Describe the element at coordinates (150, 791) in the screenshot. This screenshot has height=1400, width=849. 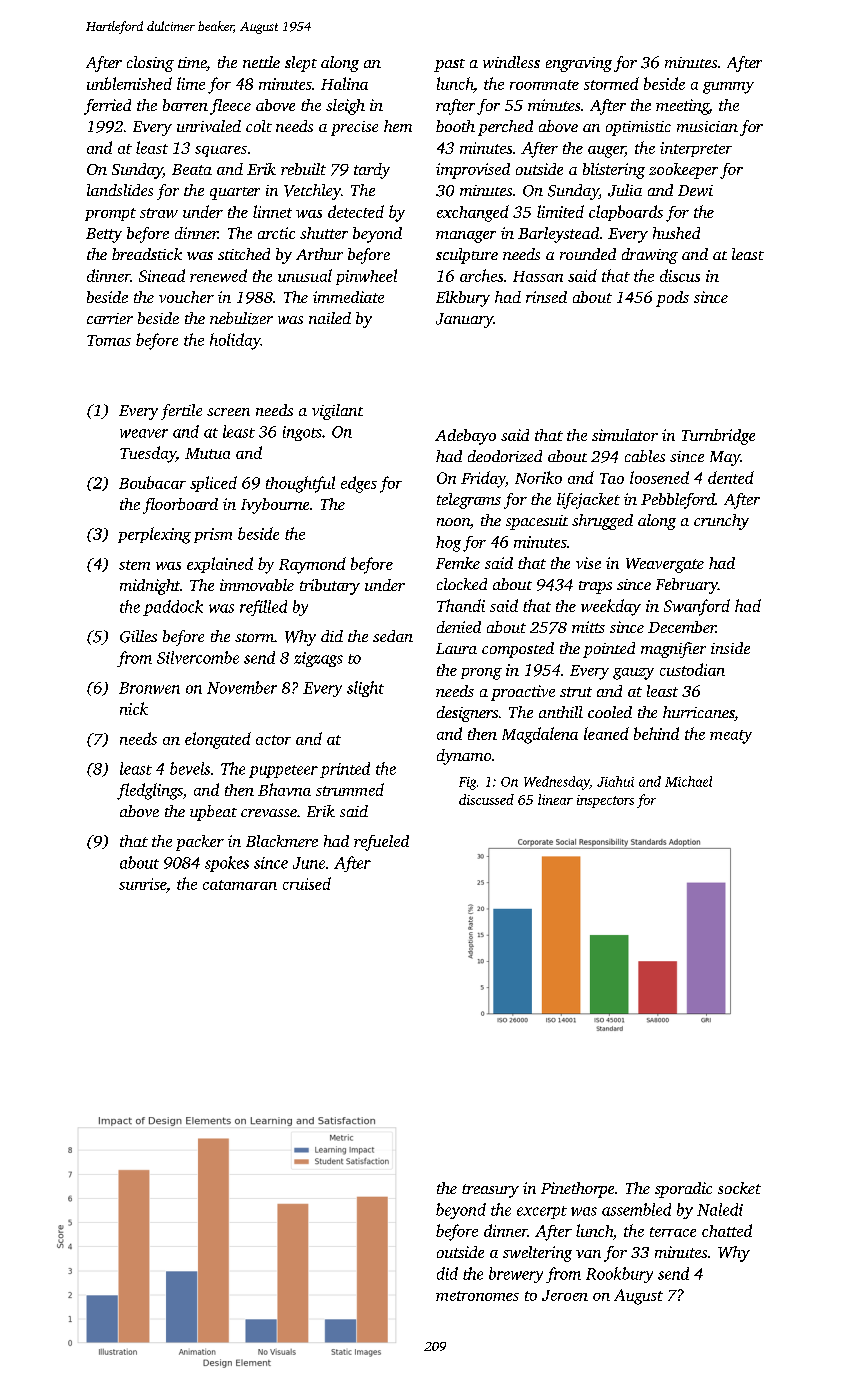
I see `fledglings` at that location.
